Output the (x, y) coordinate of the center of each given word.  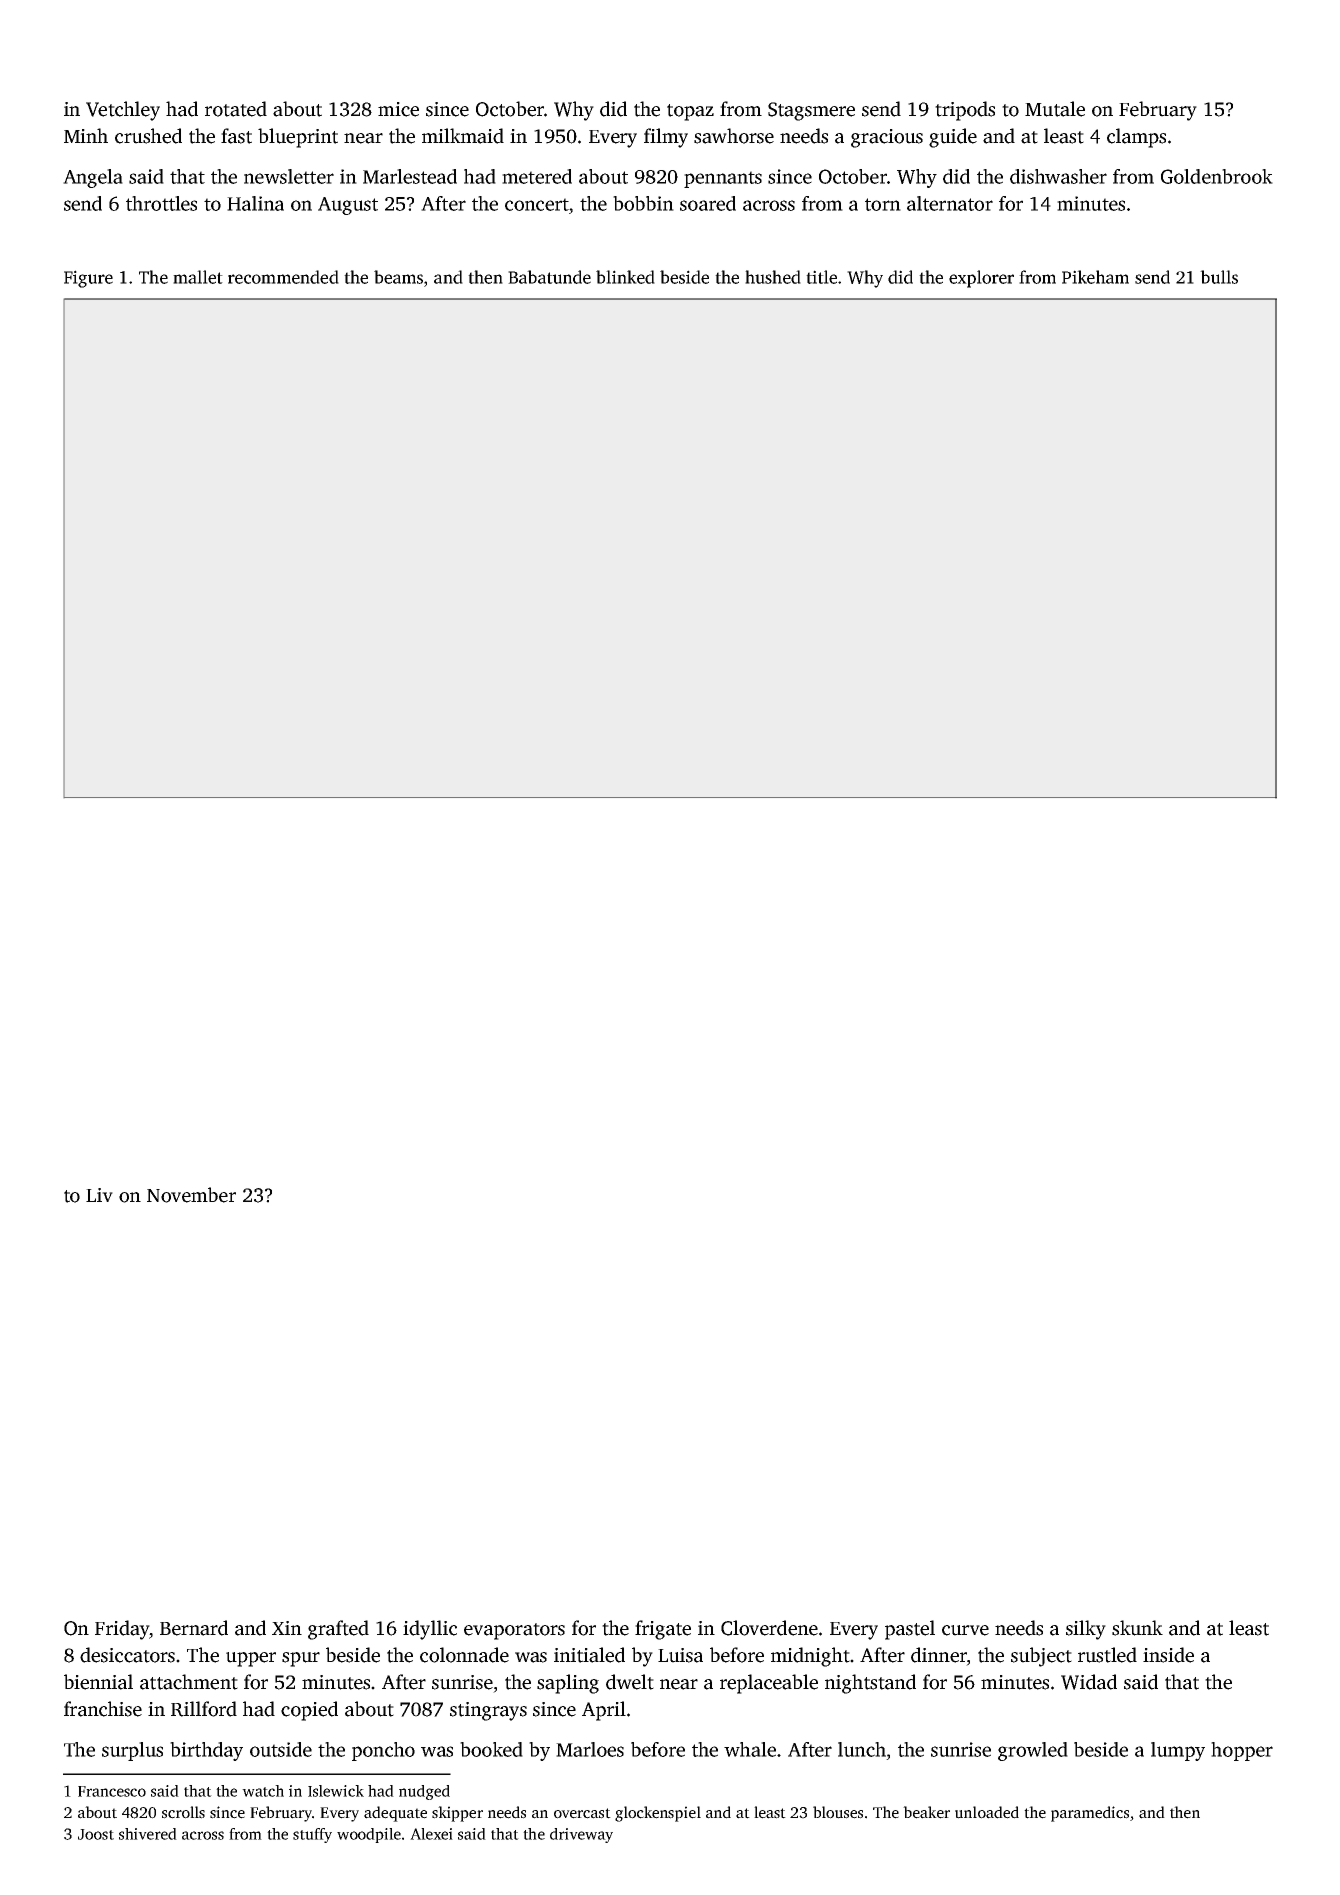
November (191, 1195)
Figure (88, 279)
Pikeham (1095, 277)
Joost (96, 1834)
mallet (198, 277)
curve (965, 1630)
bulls (1219, 277)
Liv (99, 1195)
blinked (625, 277)
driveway (581, 1835)
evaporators (514, 1631)
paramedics (1090, 1814)
